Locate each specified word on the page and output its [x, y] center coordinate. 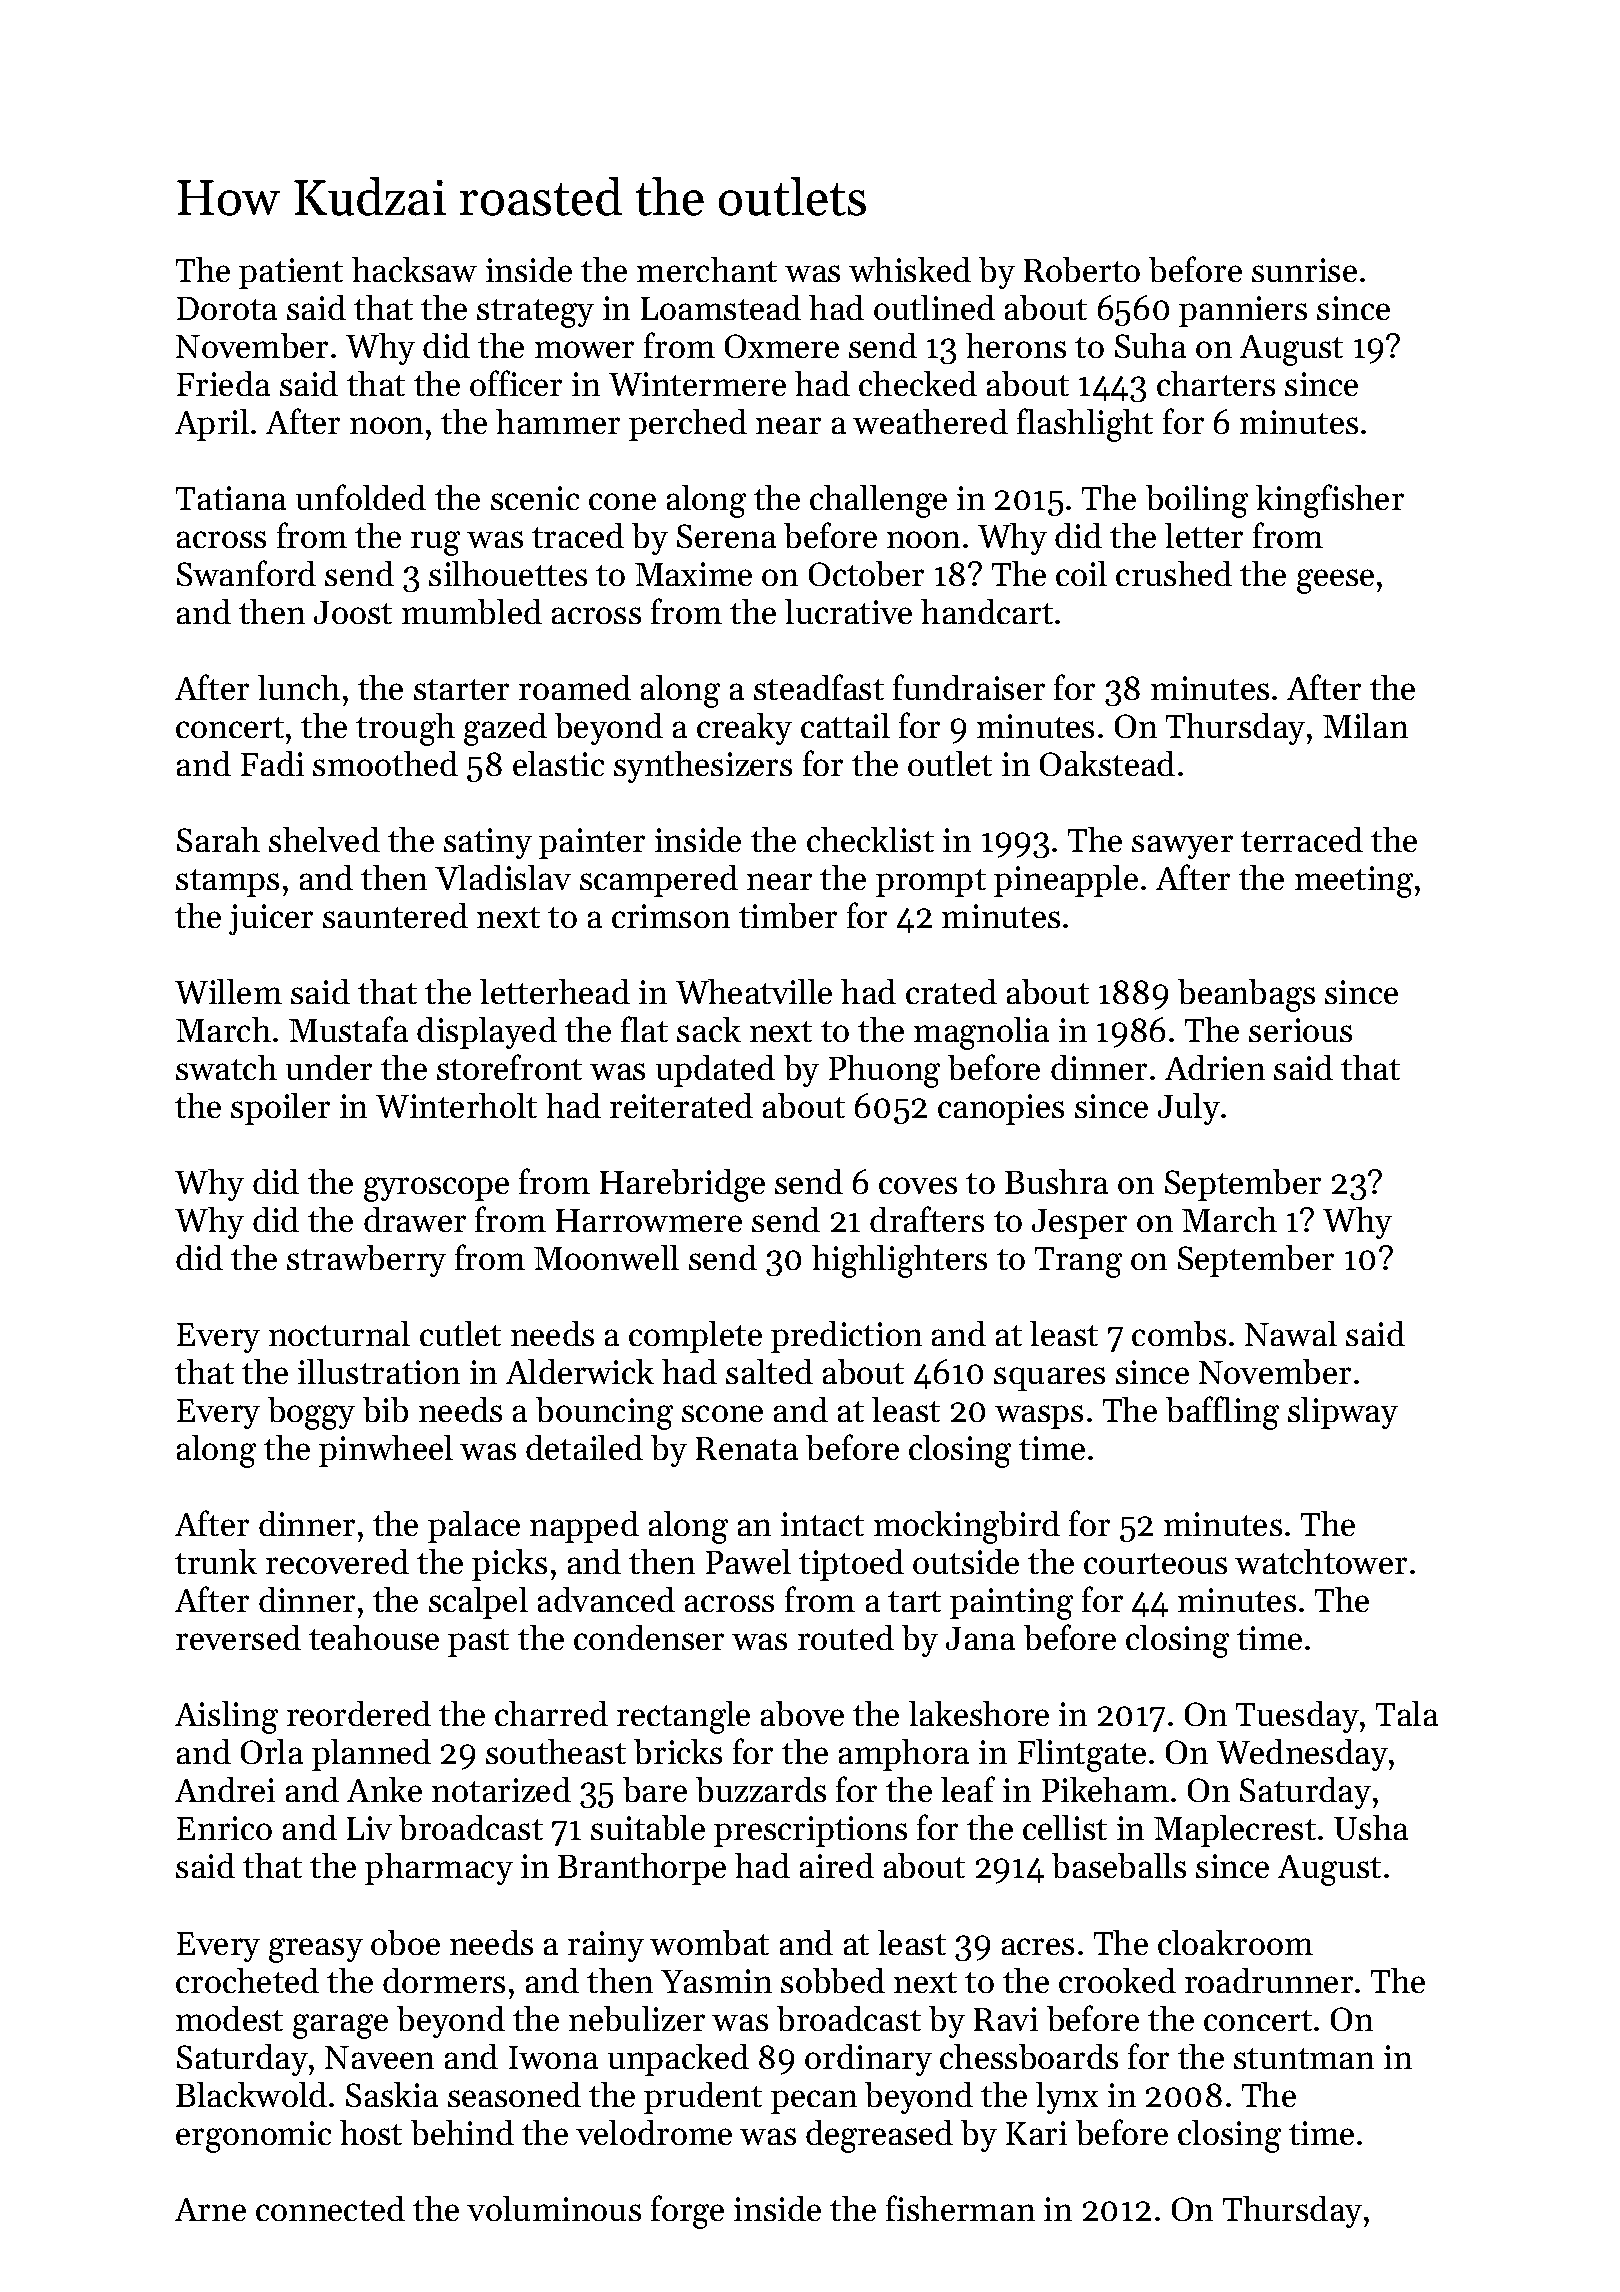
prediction [846, 1337]
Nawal [1291, 1333]
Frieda [223, 383]
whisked [910, 269]
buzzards [761, 1789]
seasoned [514, 2094]
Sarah [218, 839]
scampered [659, 881]
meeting [1354, 882]
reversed [238, 1637]
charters [1216, 383]
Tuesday [1297, 1717]
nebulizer [637, 2018]
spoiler [280, 1109]
